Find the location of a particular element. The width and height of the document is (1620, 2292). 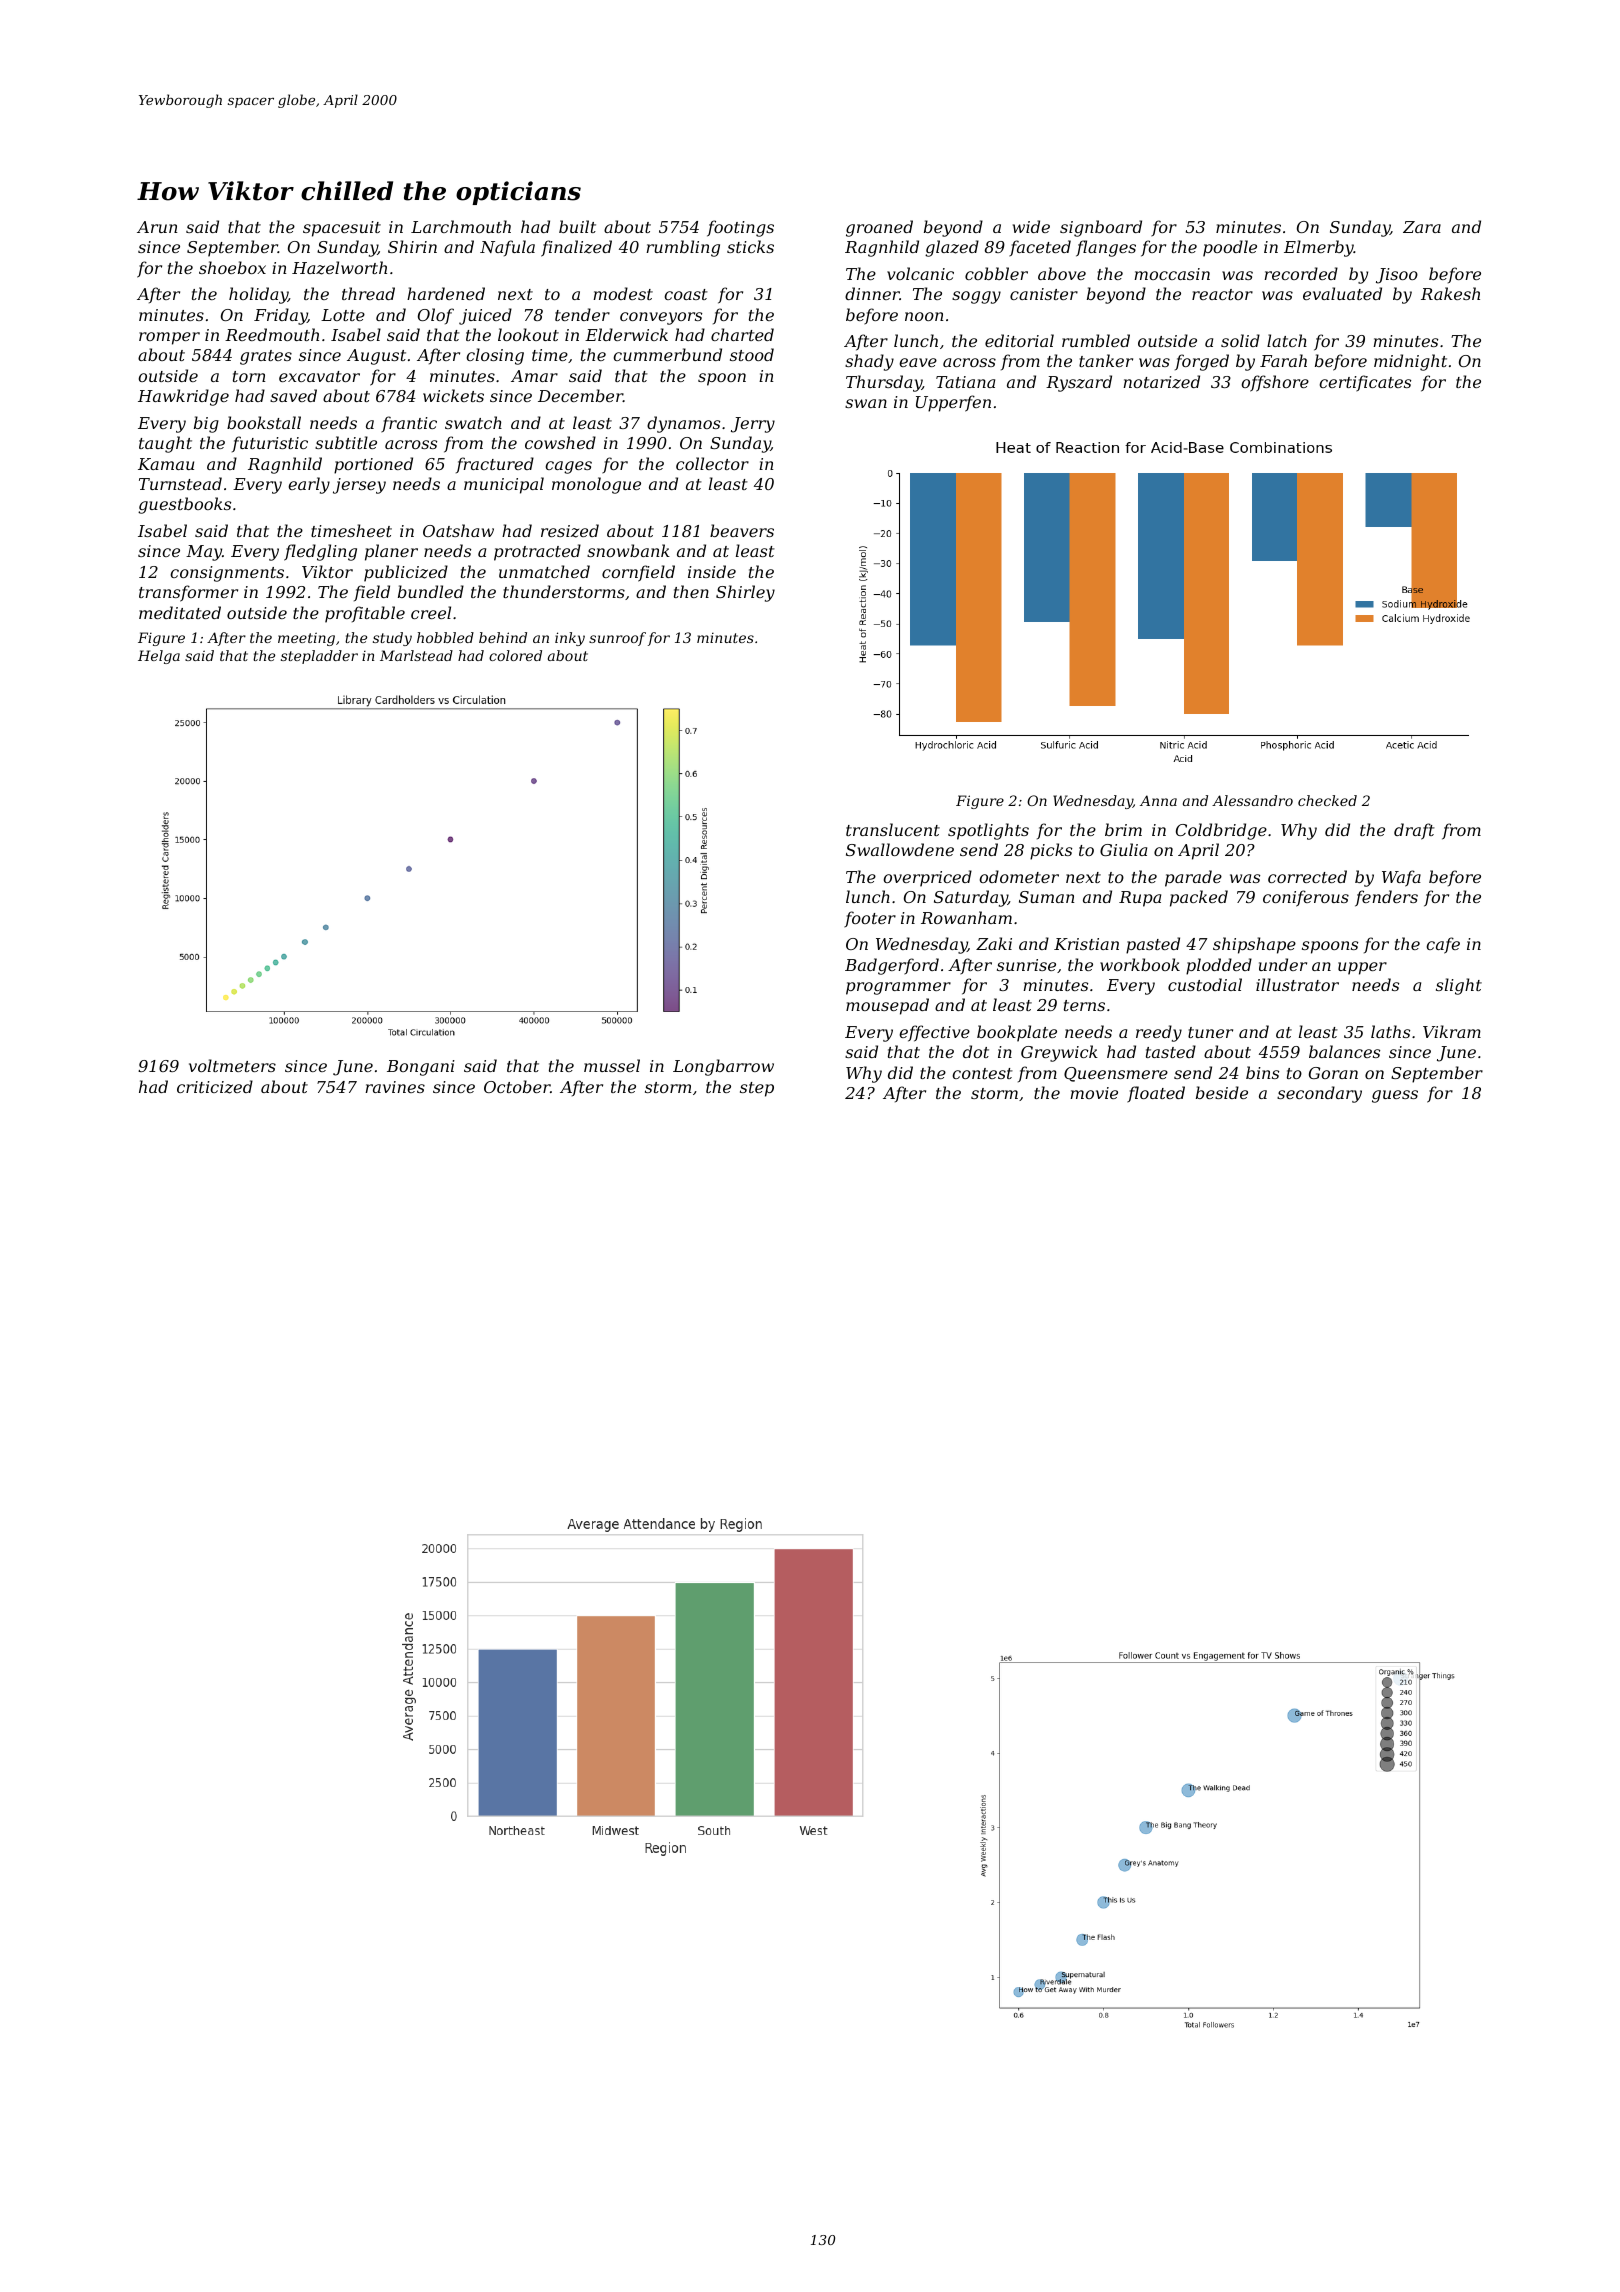

guess is located at coordinates (1395, 1096).
